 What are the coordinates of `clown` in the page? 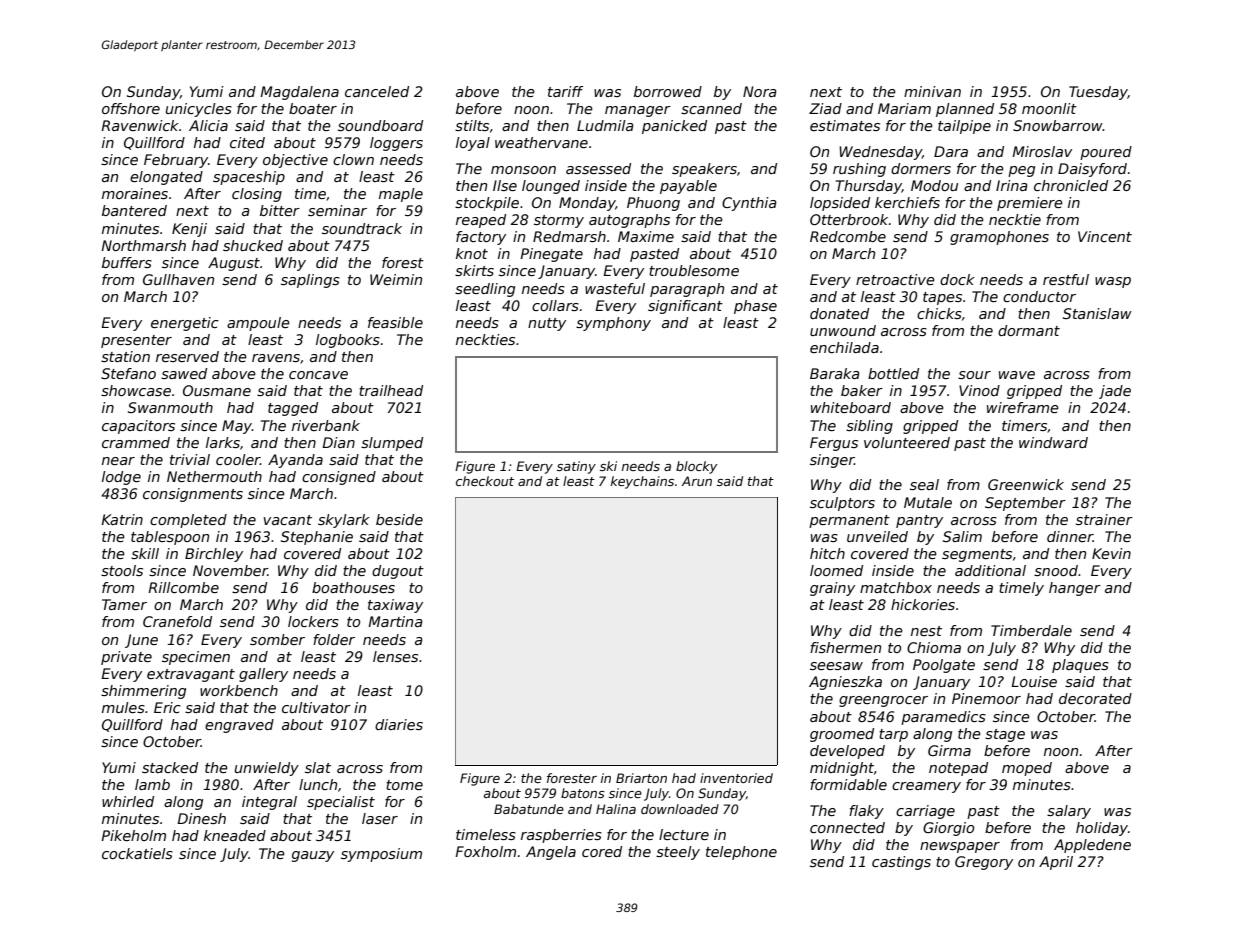 It's located at (353, 159).
